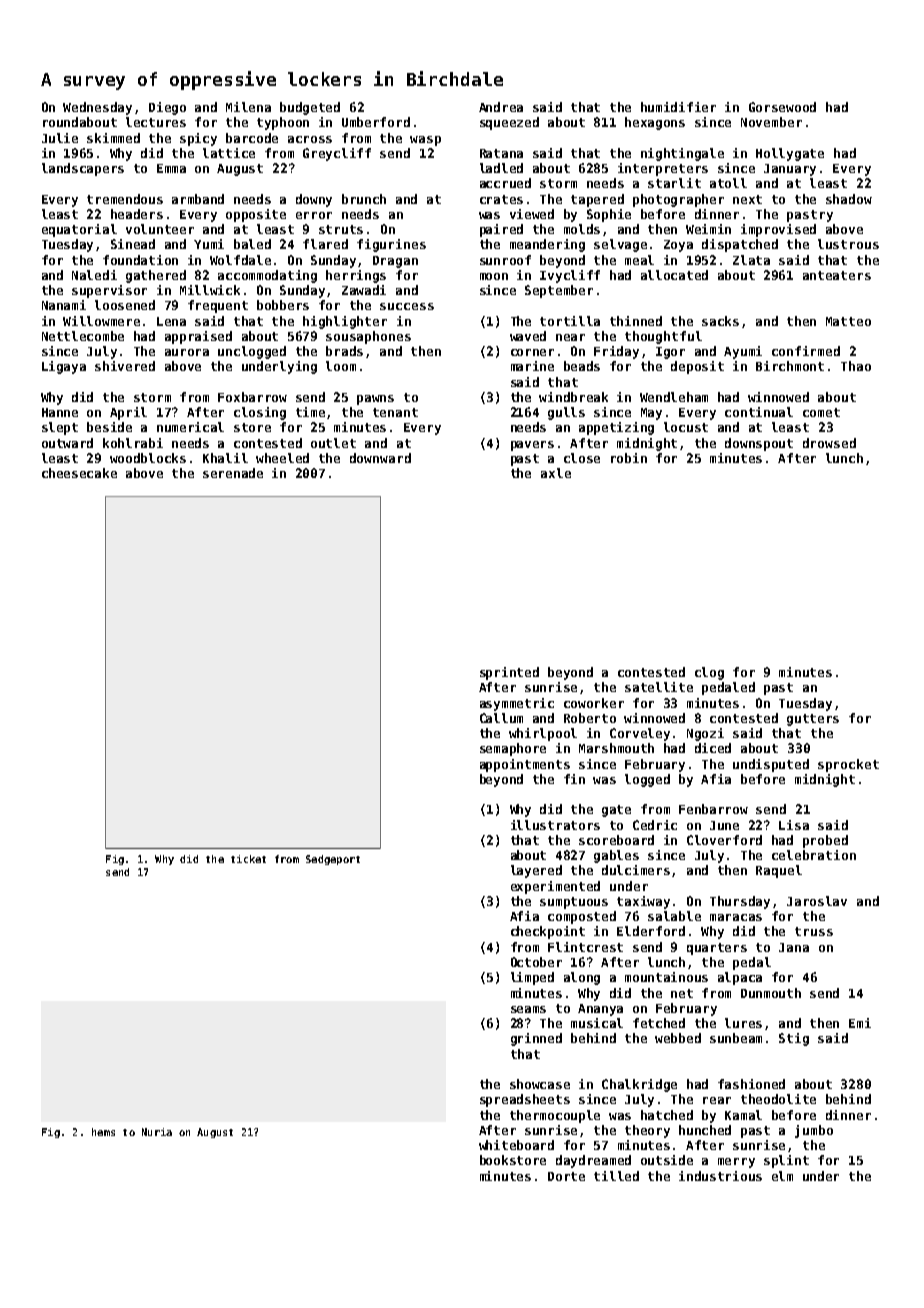 This image has width=924, height=1308. Describe the element at coordinates (248, 859) in the image. I see `ticket` at that location.
